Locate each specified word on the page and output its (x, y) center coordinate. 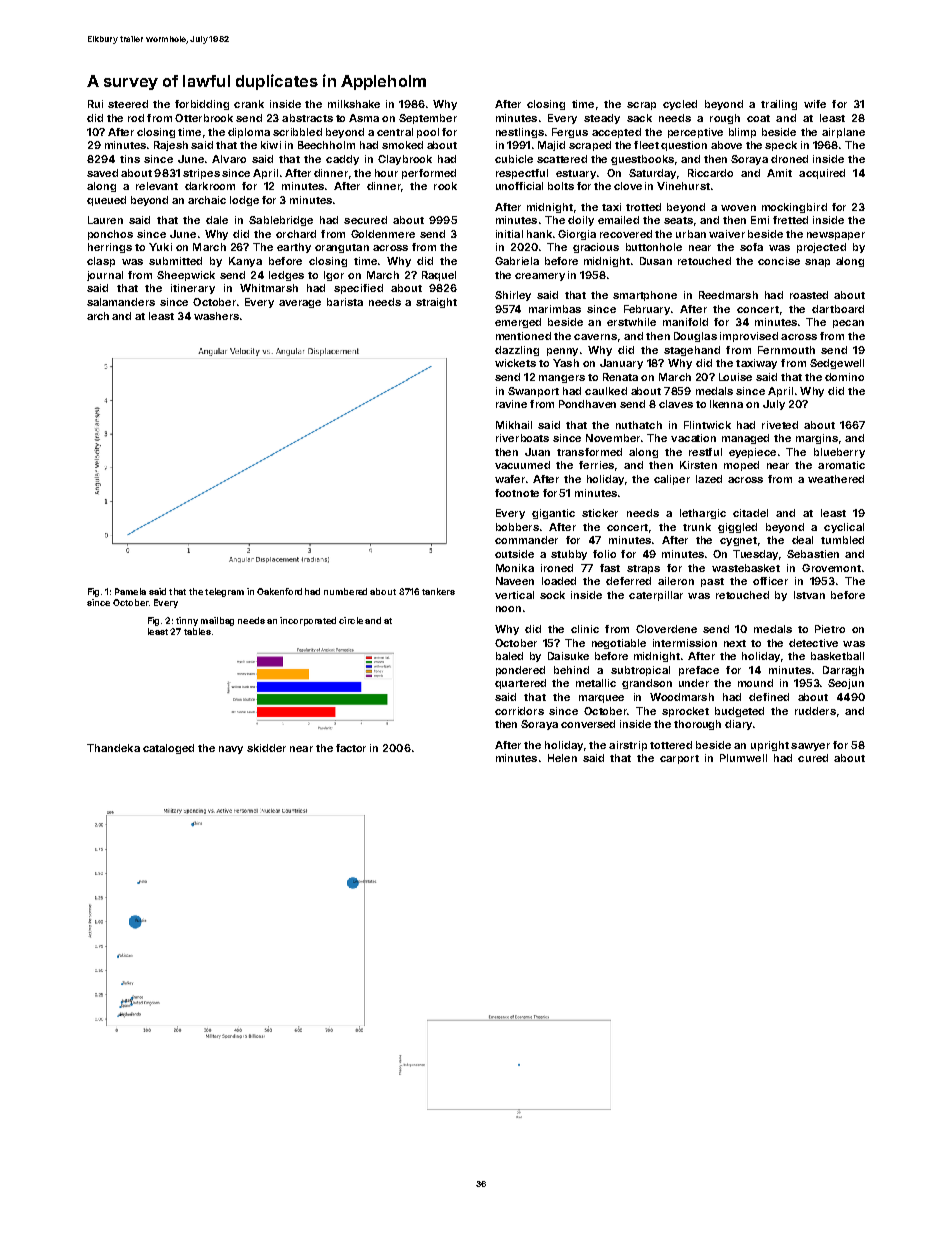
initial (509, 234)
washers (216, 316)
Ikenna (726, 404)
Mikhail (514, 425)
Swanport (533, 392)
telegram (224, 592)
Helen (562, 758)
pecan (848, 324)
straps (643, 569)
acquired (822, 174)
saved (102, 173)
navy (231, 750)
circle (351, 620)
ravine (511, 404)
